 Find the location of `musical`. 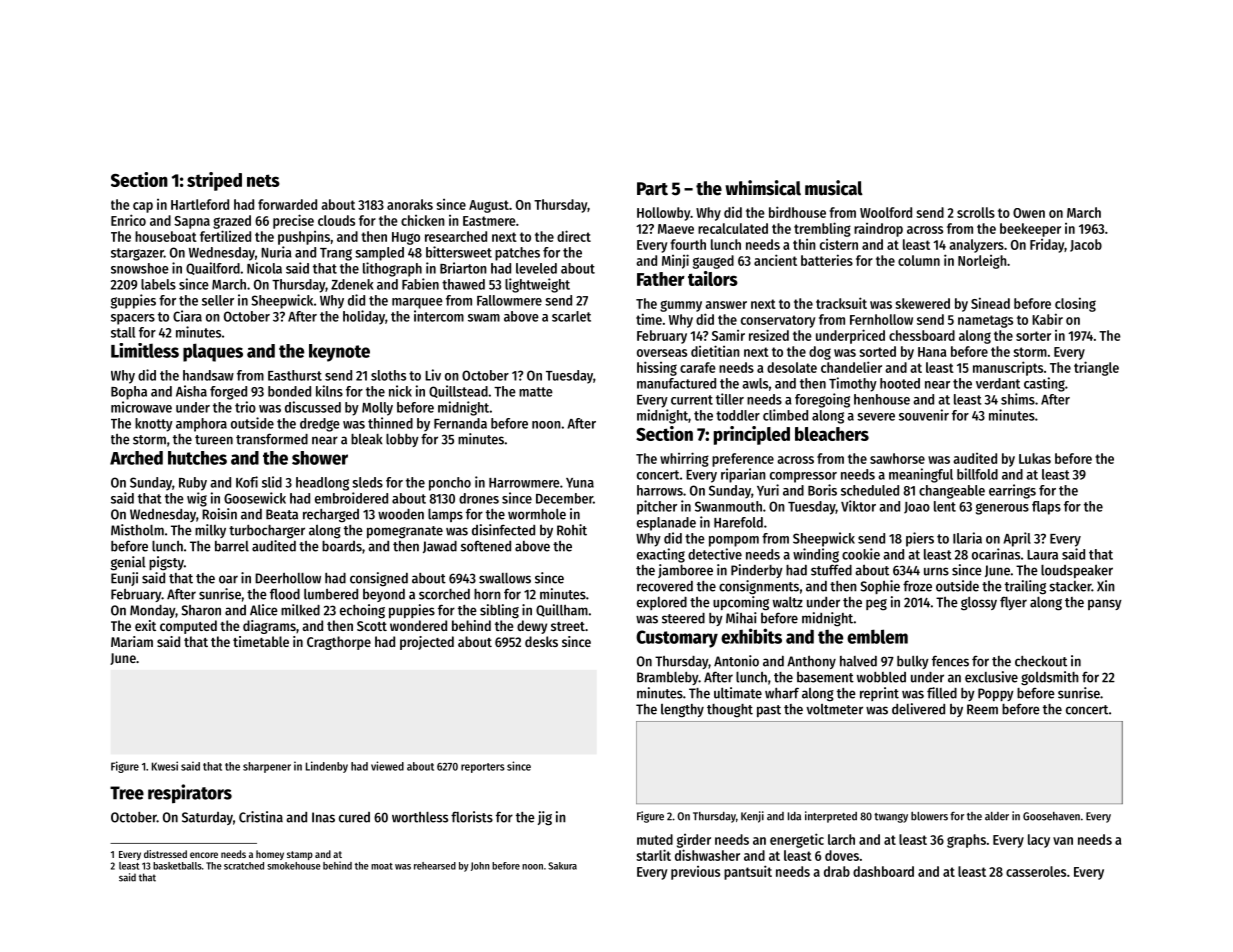

musical is located at coordinates (834, 188).
